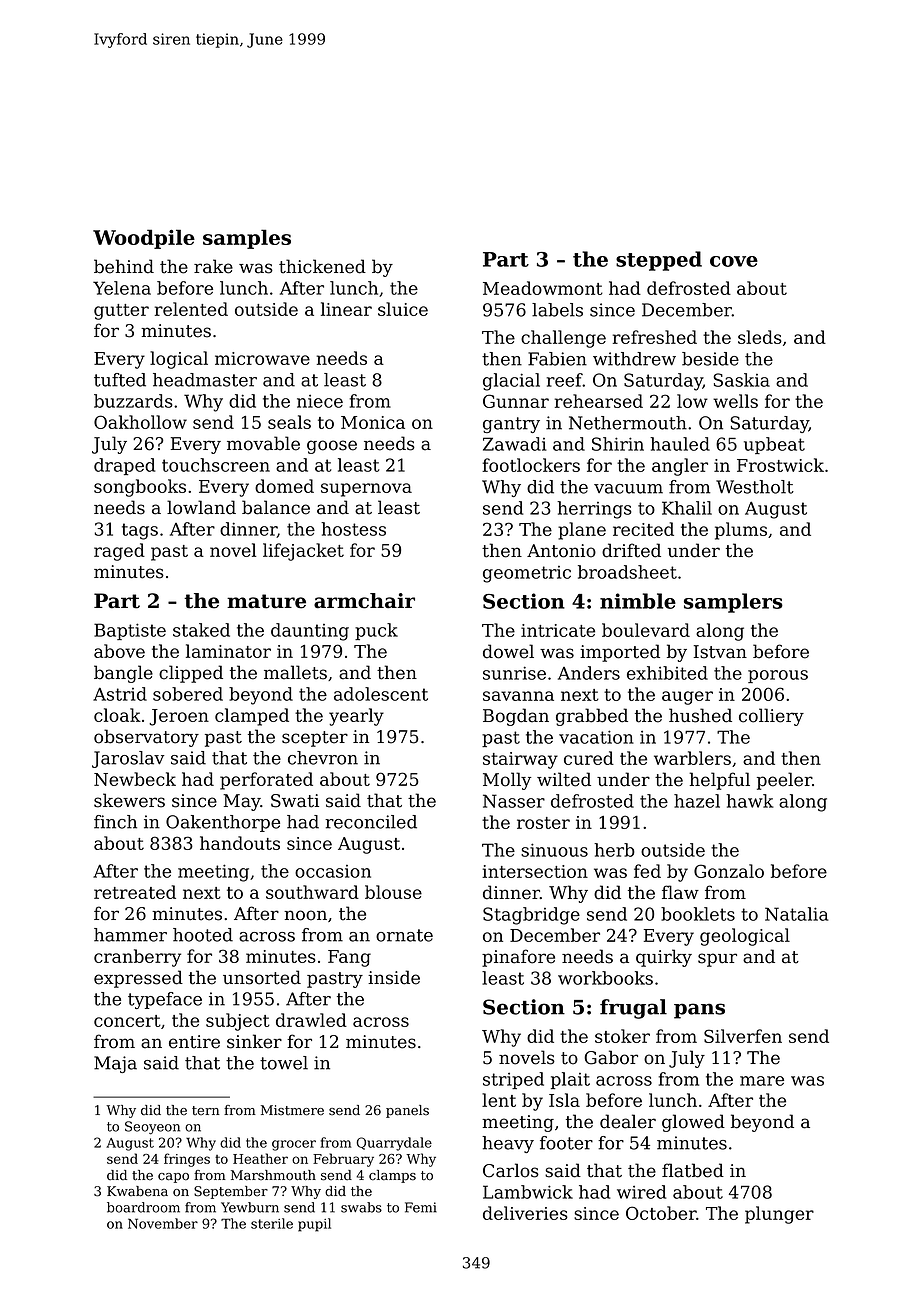 The width and height of the screenshot is (924, 1308). Describe the element at coordinates (779, 1215) in the screenshot. I see `plunger` at that location.
